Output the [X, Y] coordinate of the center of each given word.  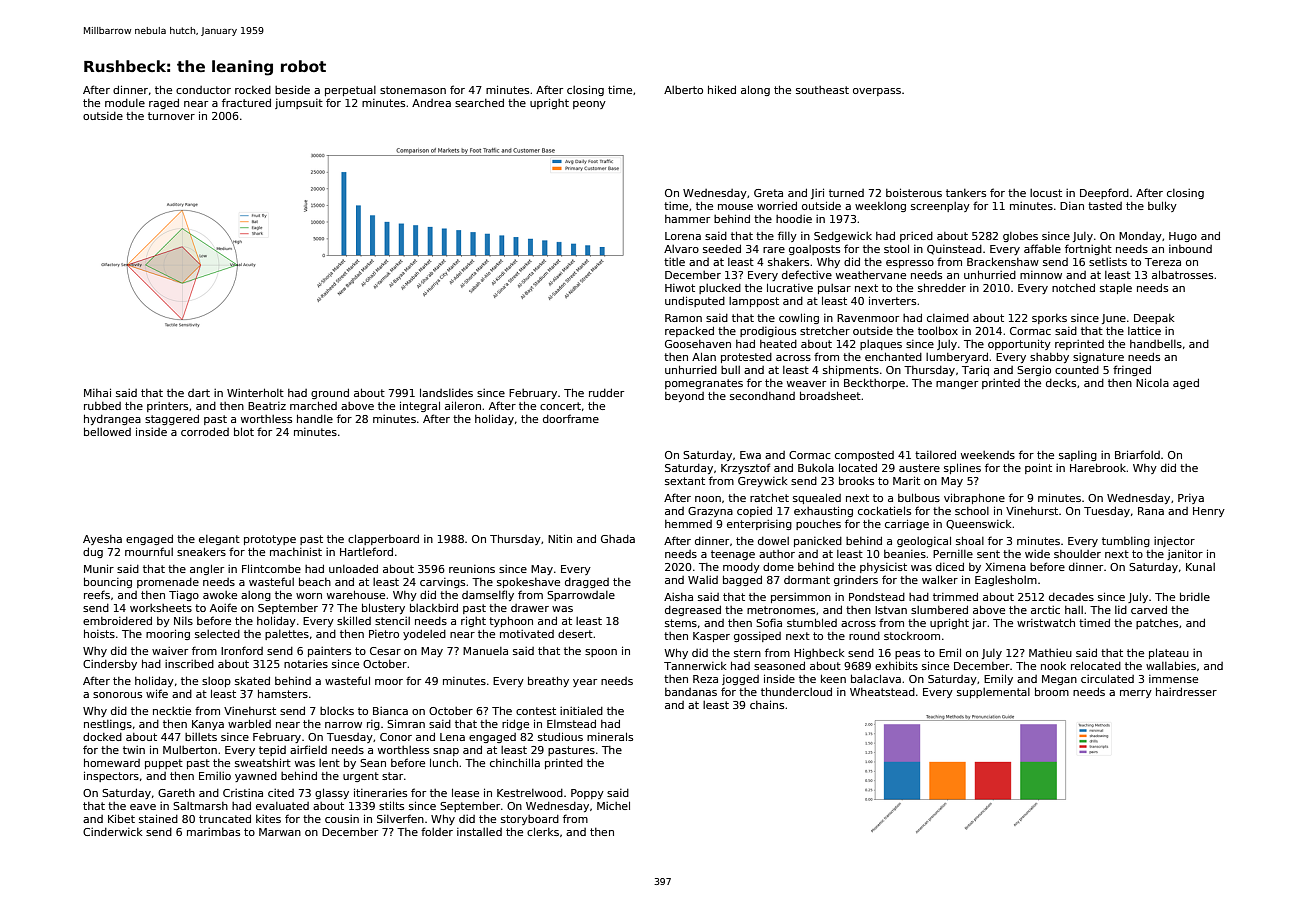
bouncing [108, 582]
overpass [877, 92]
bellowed [107, 431]
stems [681, 623]
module [125, 103]
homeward [112, 762]
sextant [685, 481]
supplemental [993, 693]
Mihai [97, 392]
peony [589, 105]
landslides [446, 392]
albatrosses [1182, 274]
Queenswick [978, 525]
